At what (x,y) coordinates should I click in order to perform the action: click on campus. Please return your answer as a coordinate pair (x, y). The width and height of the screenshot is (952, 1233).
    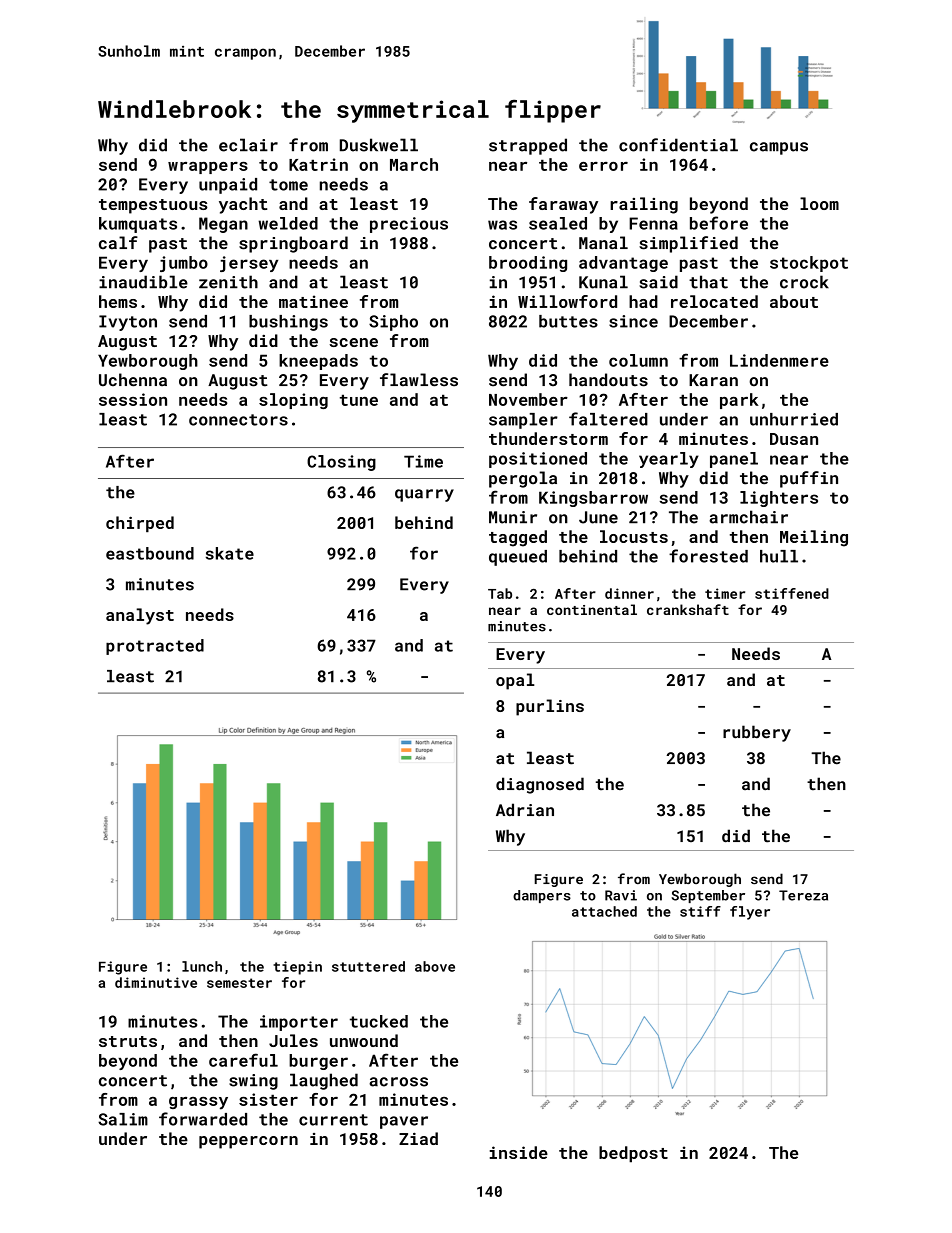
    Looking at the image, I should click on (779, 148).
